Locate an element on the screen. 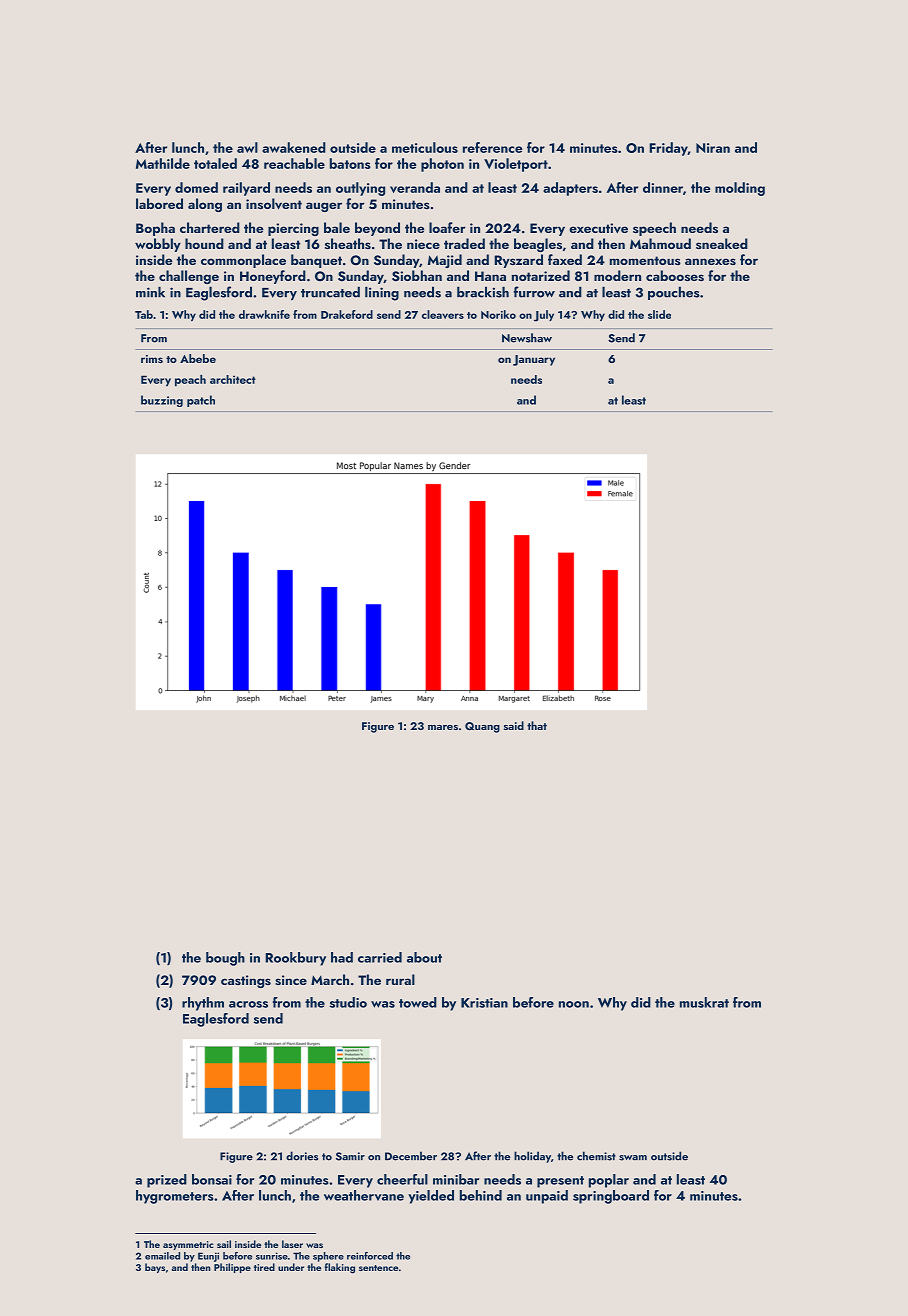 The height and width of the screenshot is (1316, 908). about is located at coordinates (424, 957).
